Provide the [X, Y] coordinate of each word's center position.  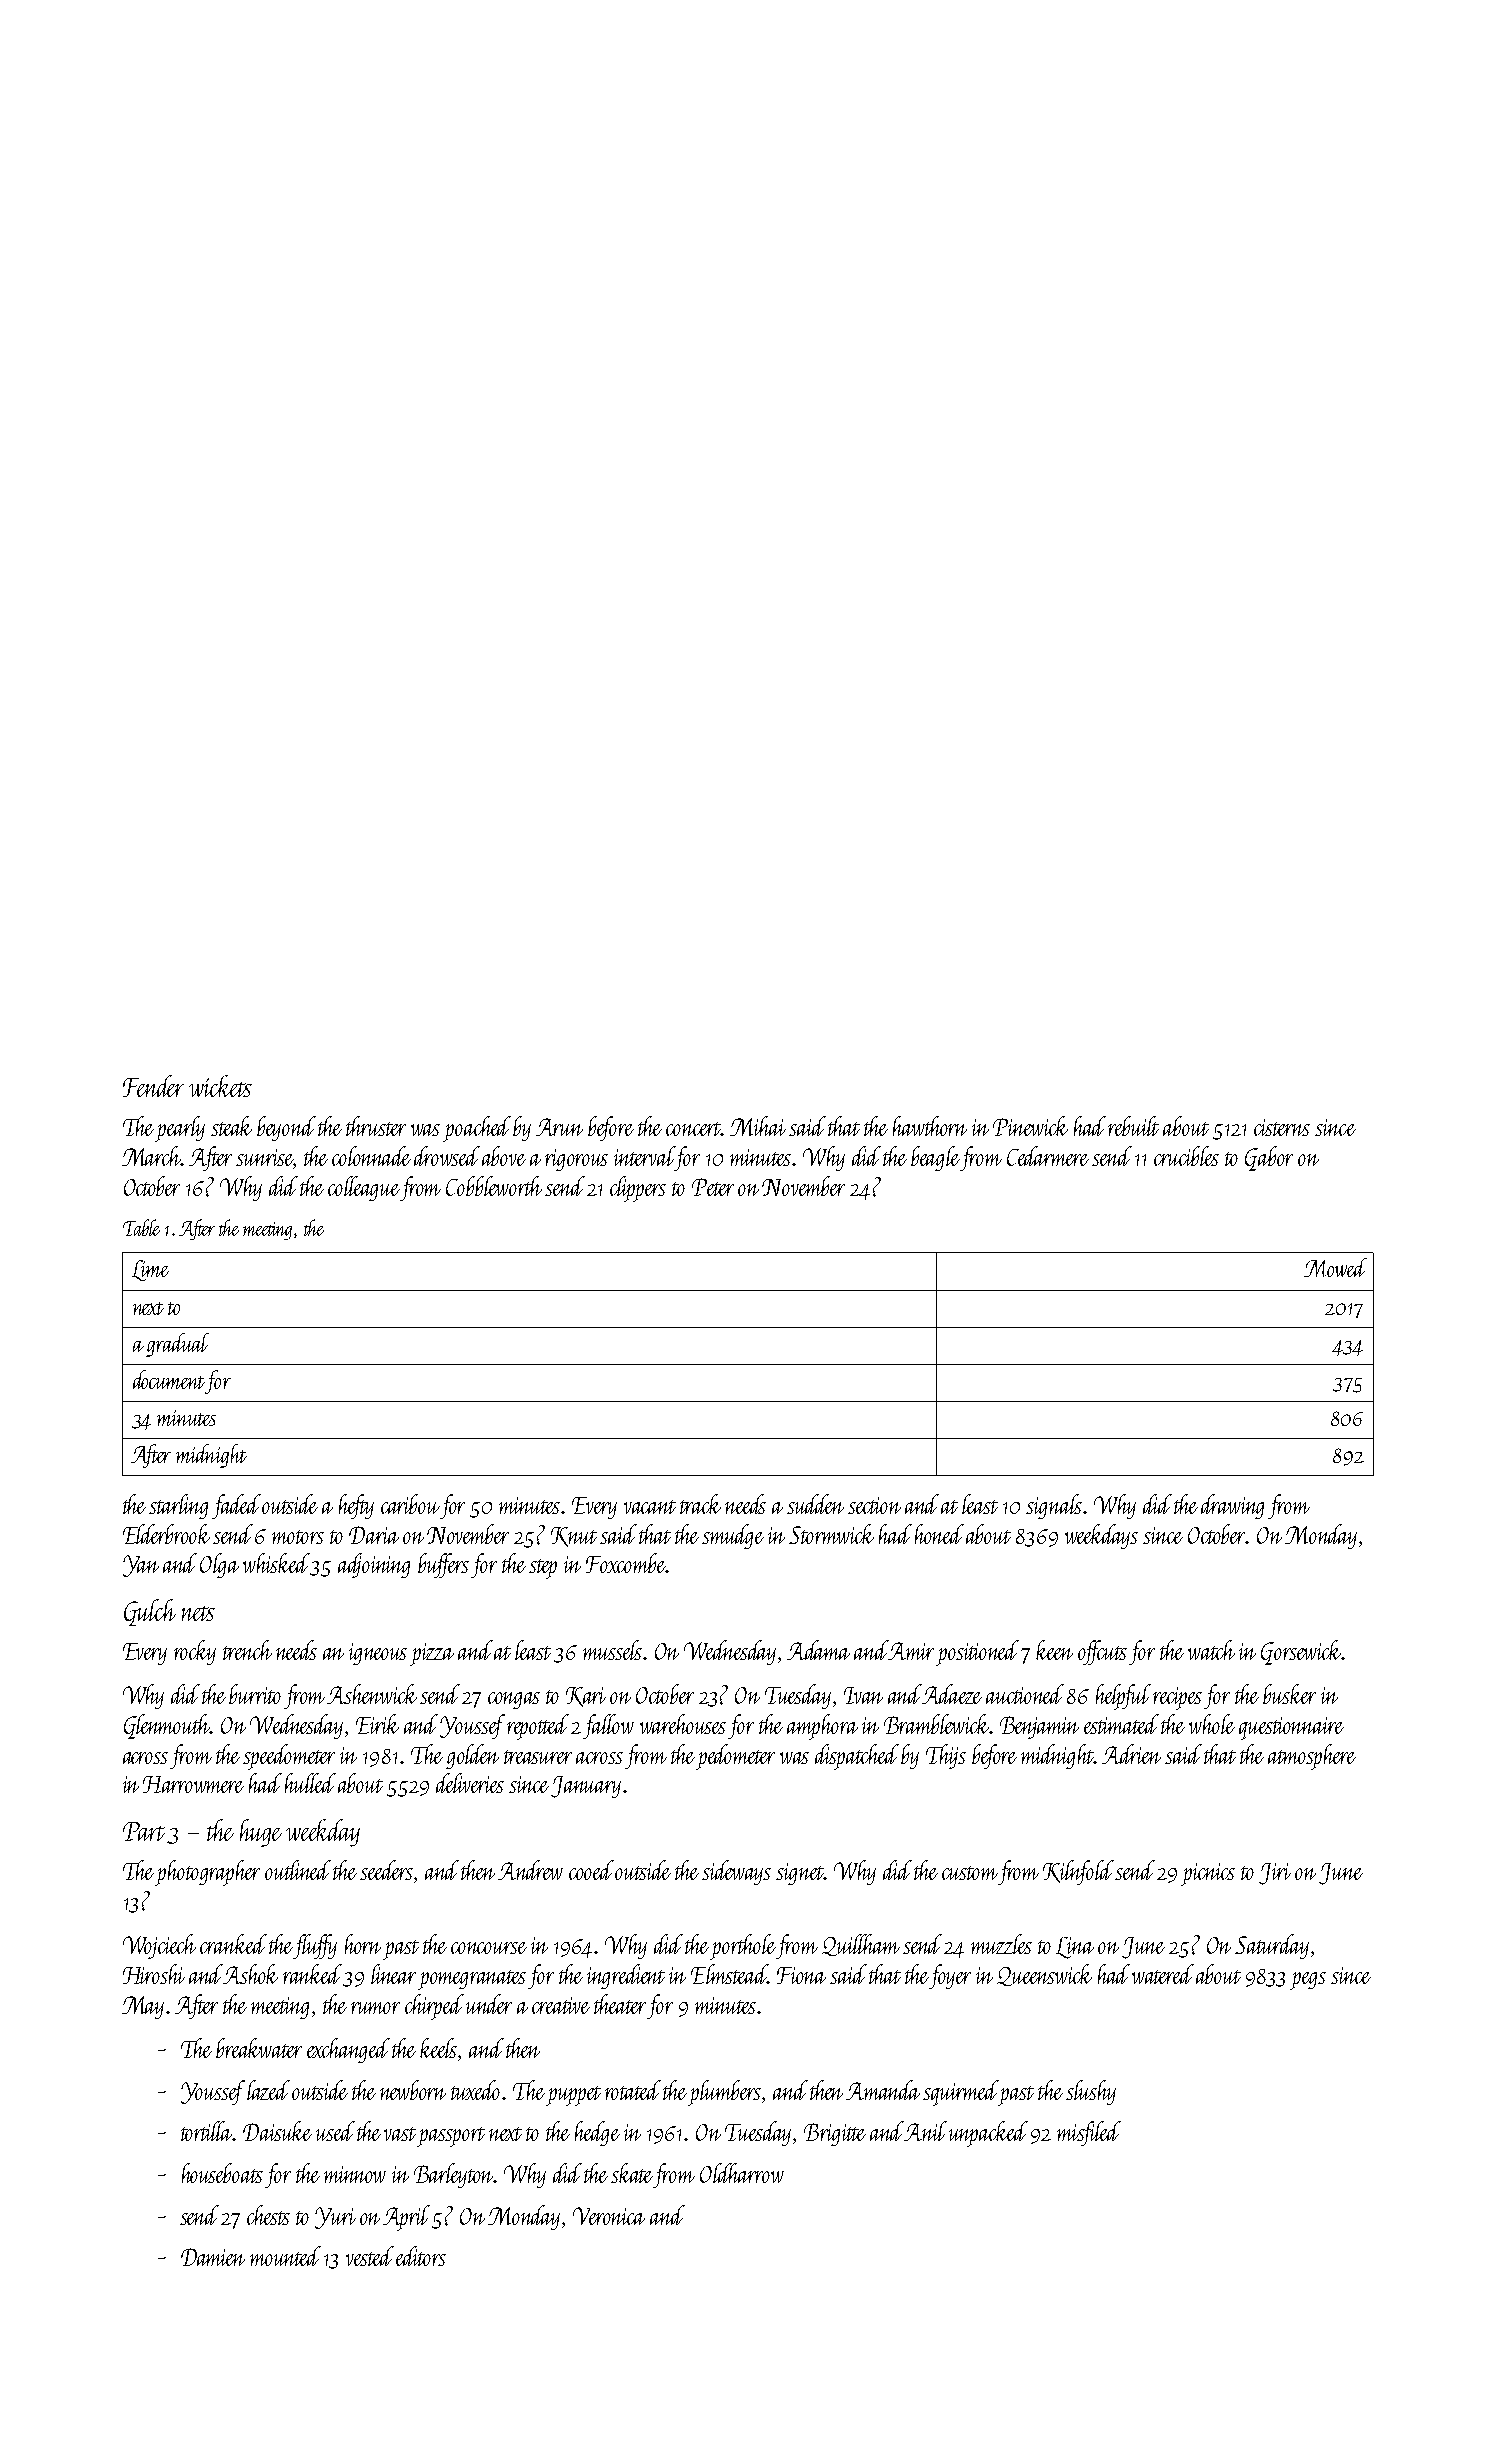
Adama [818, 1650]
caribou [410, 1504]
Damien [213, 2257]
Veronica [609, 2216]
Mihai [758, 1126]
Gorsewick [1301, 1652]
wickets [220, 1086]
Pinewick [1030, 1126]
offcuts [1102, 1652]
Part [144, 1831]
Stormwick [831, 1534]
